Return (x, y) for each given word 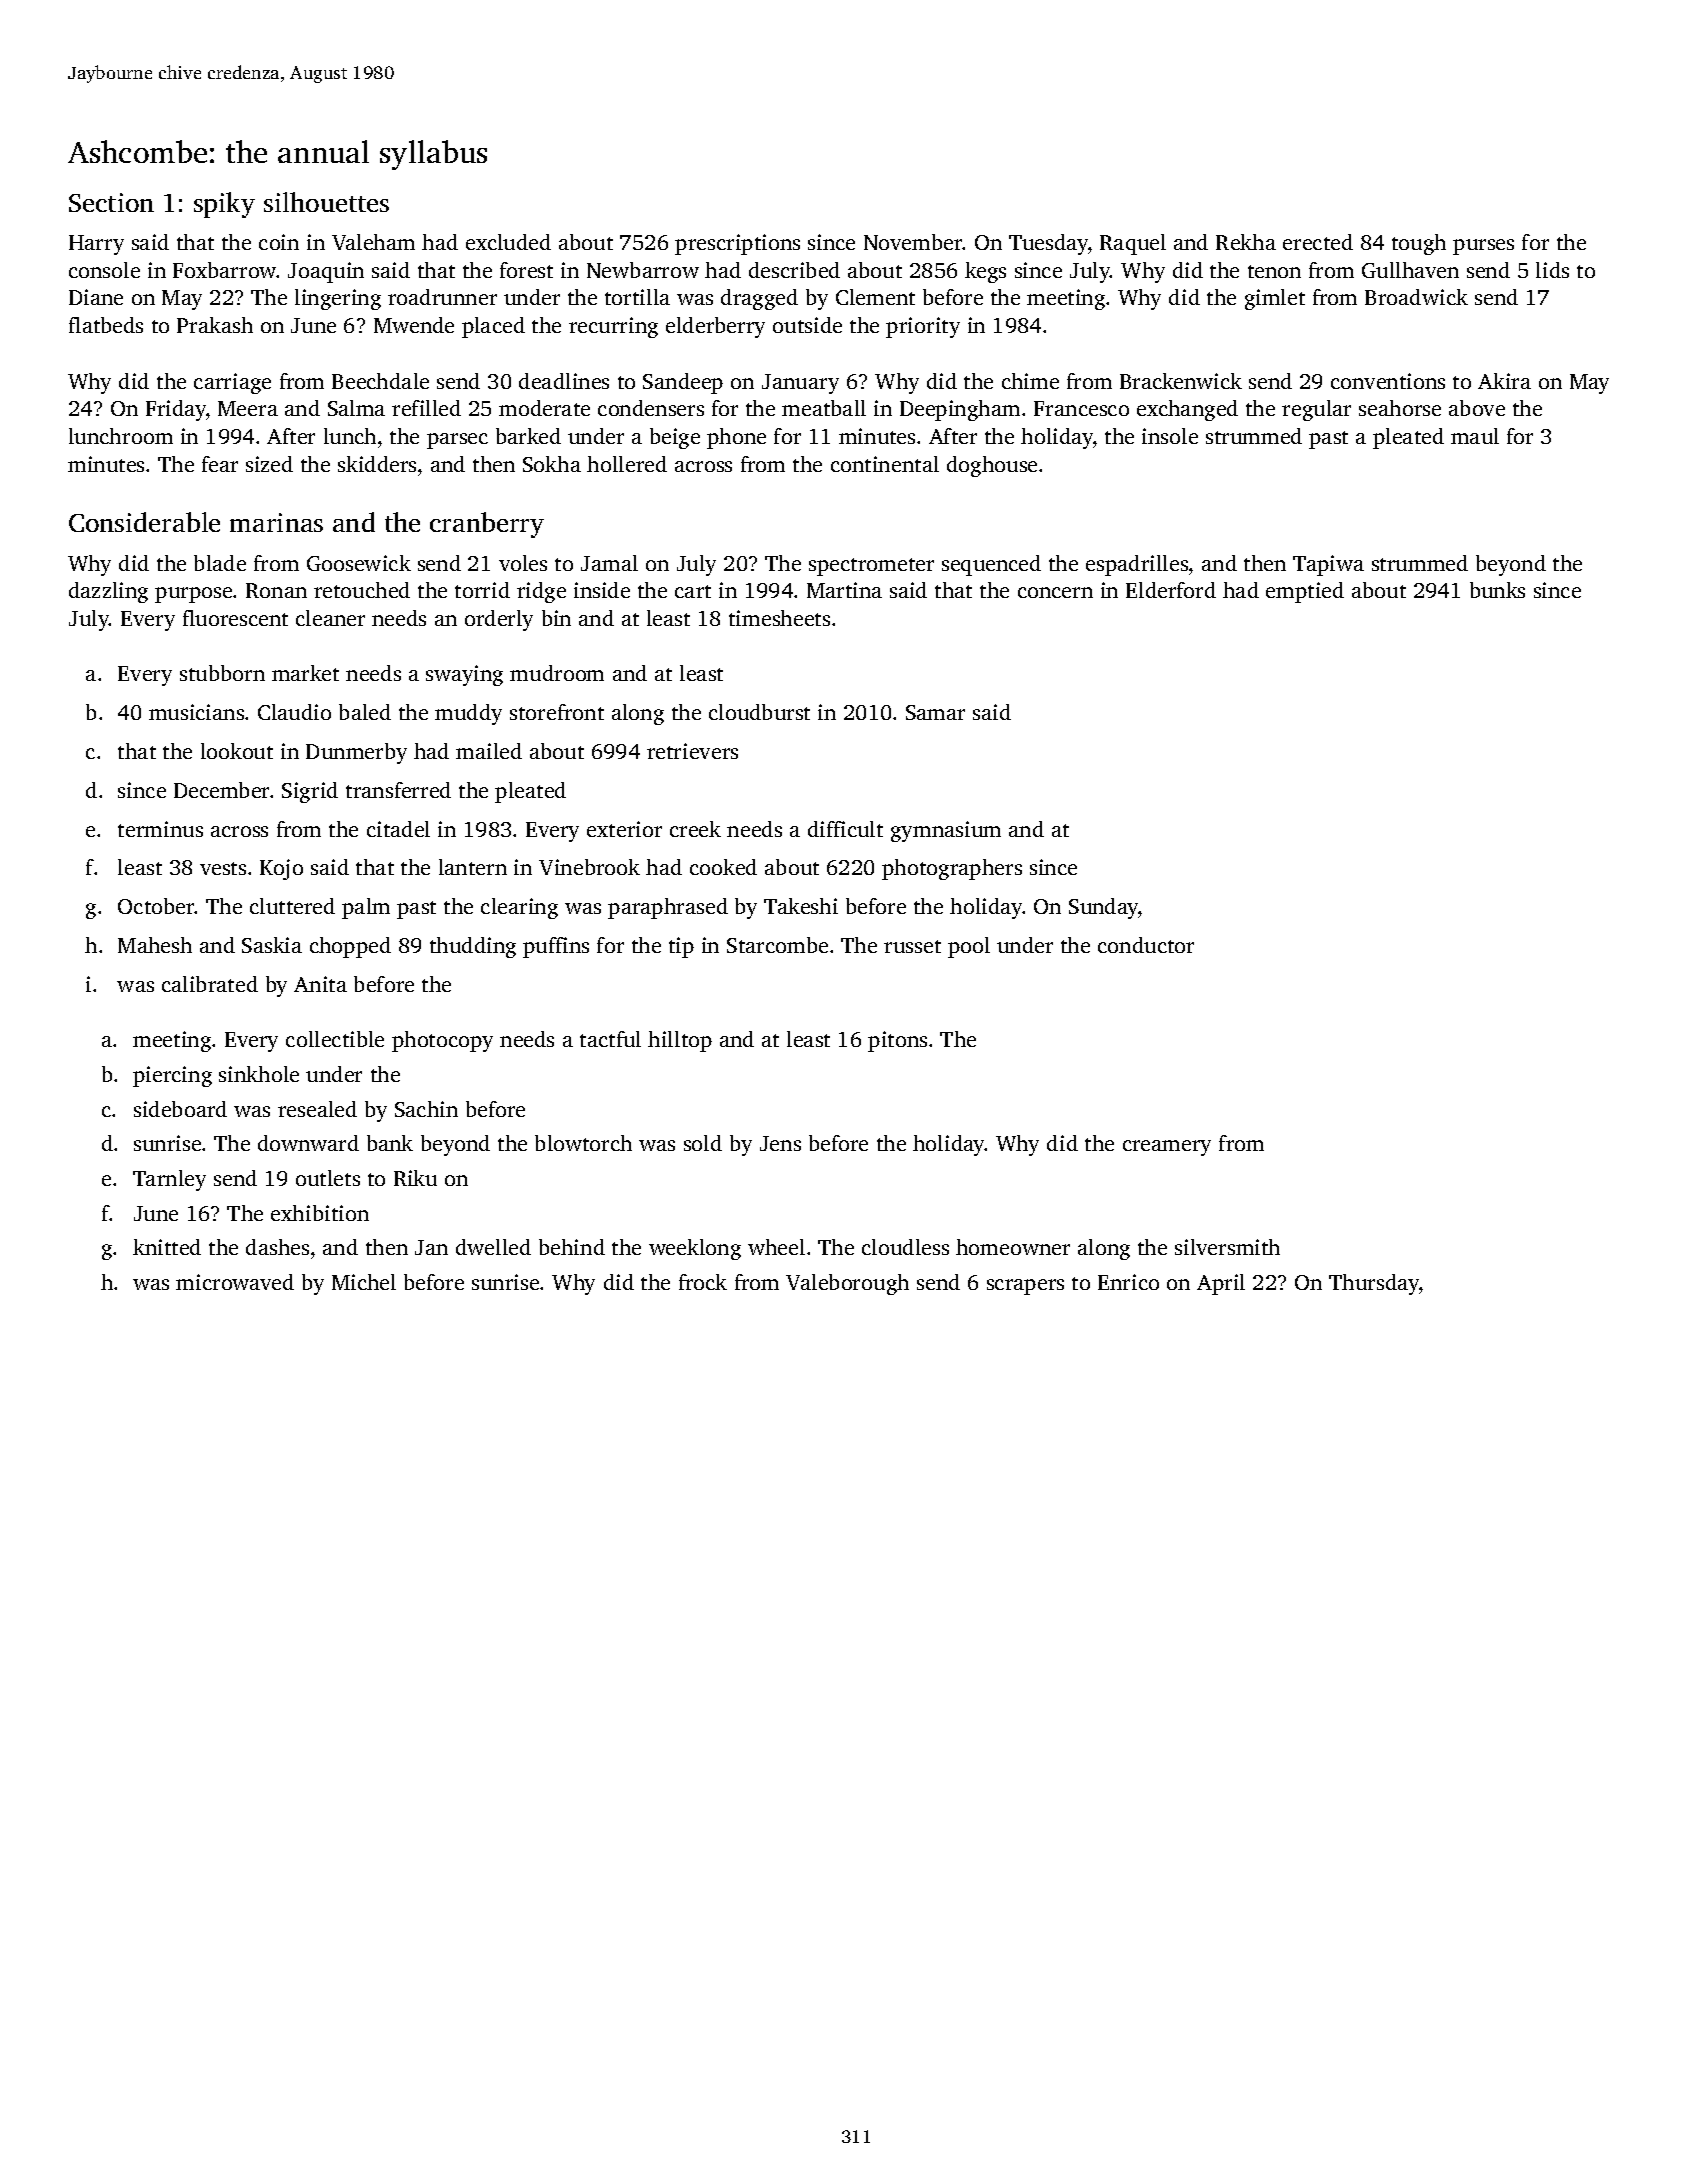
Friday (176, 410)
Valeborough (847, 1284)
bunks (1497, 590)
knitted (167, 1247)
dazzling (108, 592)
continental (885, 464)
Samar (935, 712)
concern (1055, 592)
